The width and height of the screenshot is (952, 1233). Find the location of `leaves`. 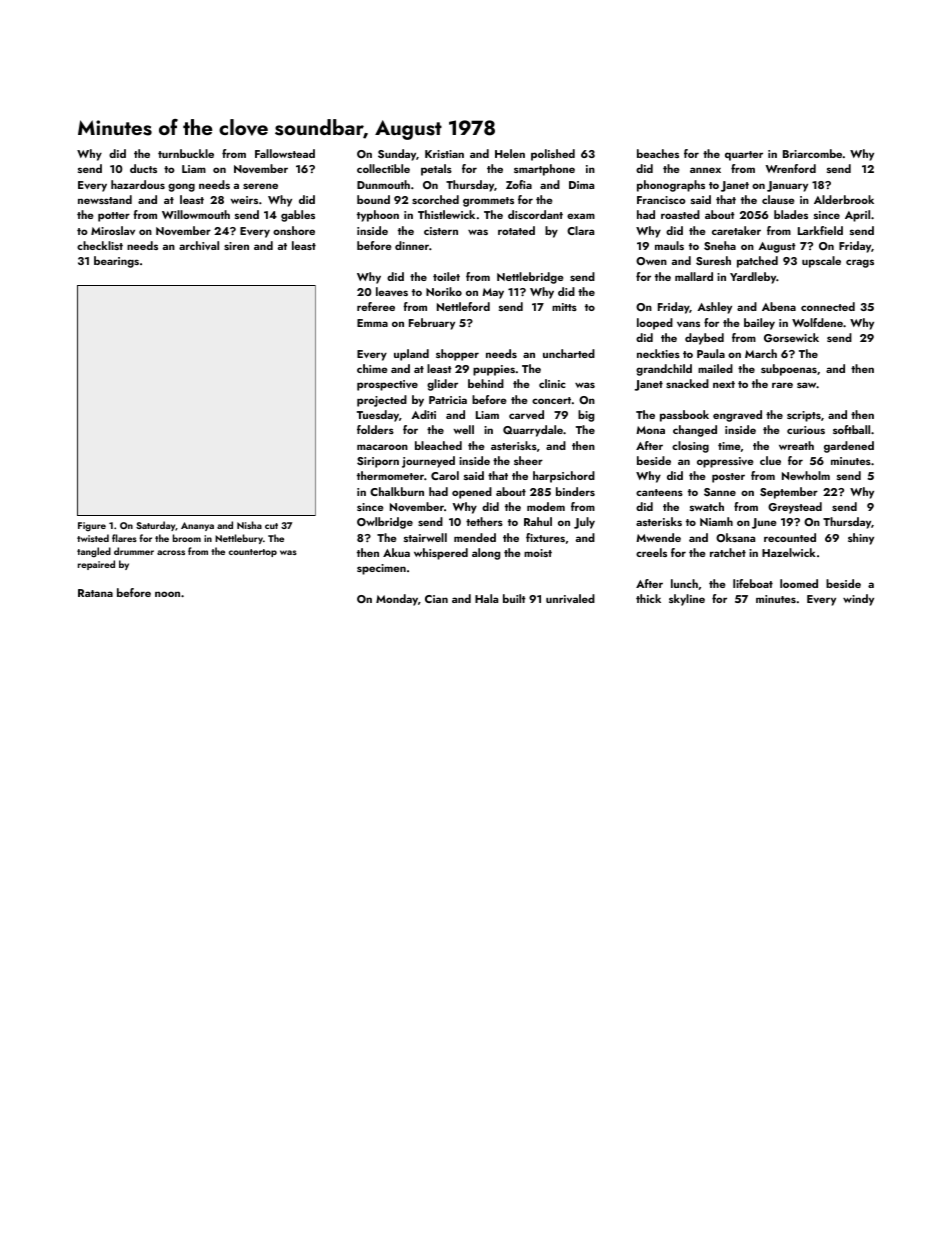

leaves is located at coordinates (392, 291).
